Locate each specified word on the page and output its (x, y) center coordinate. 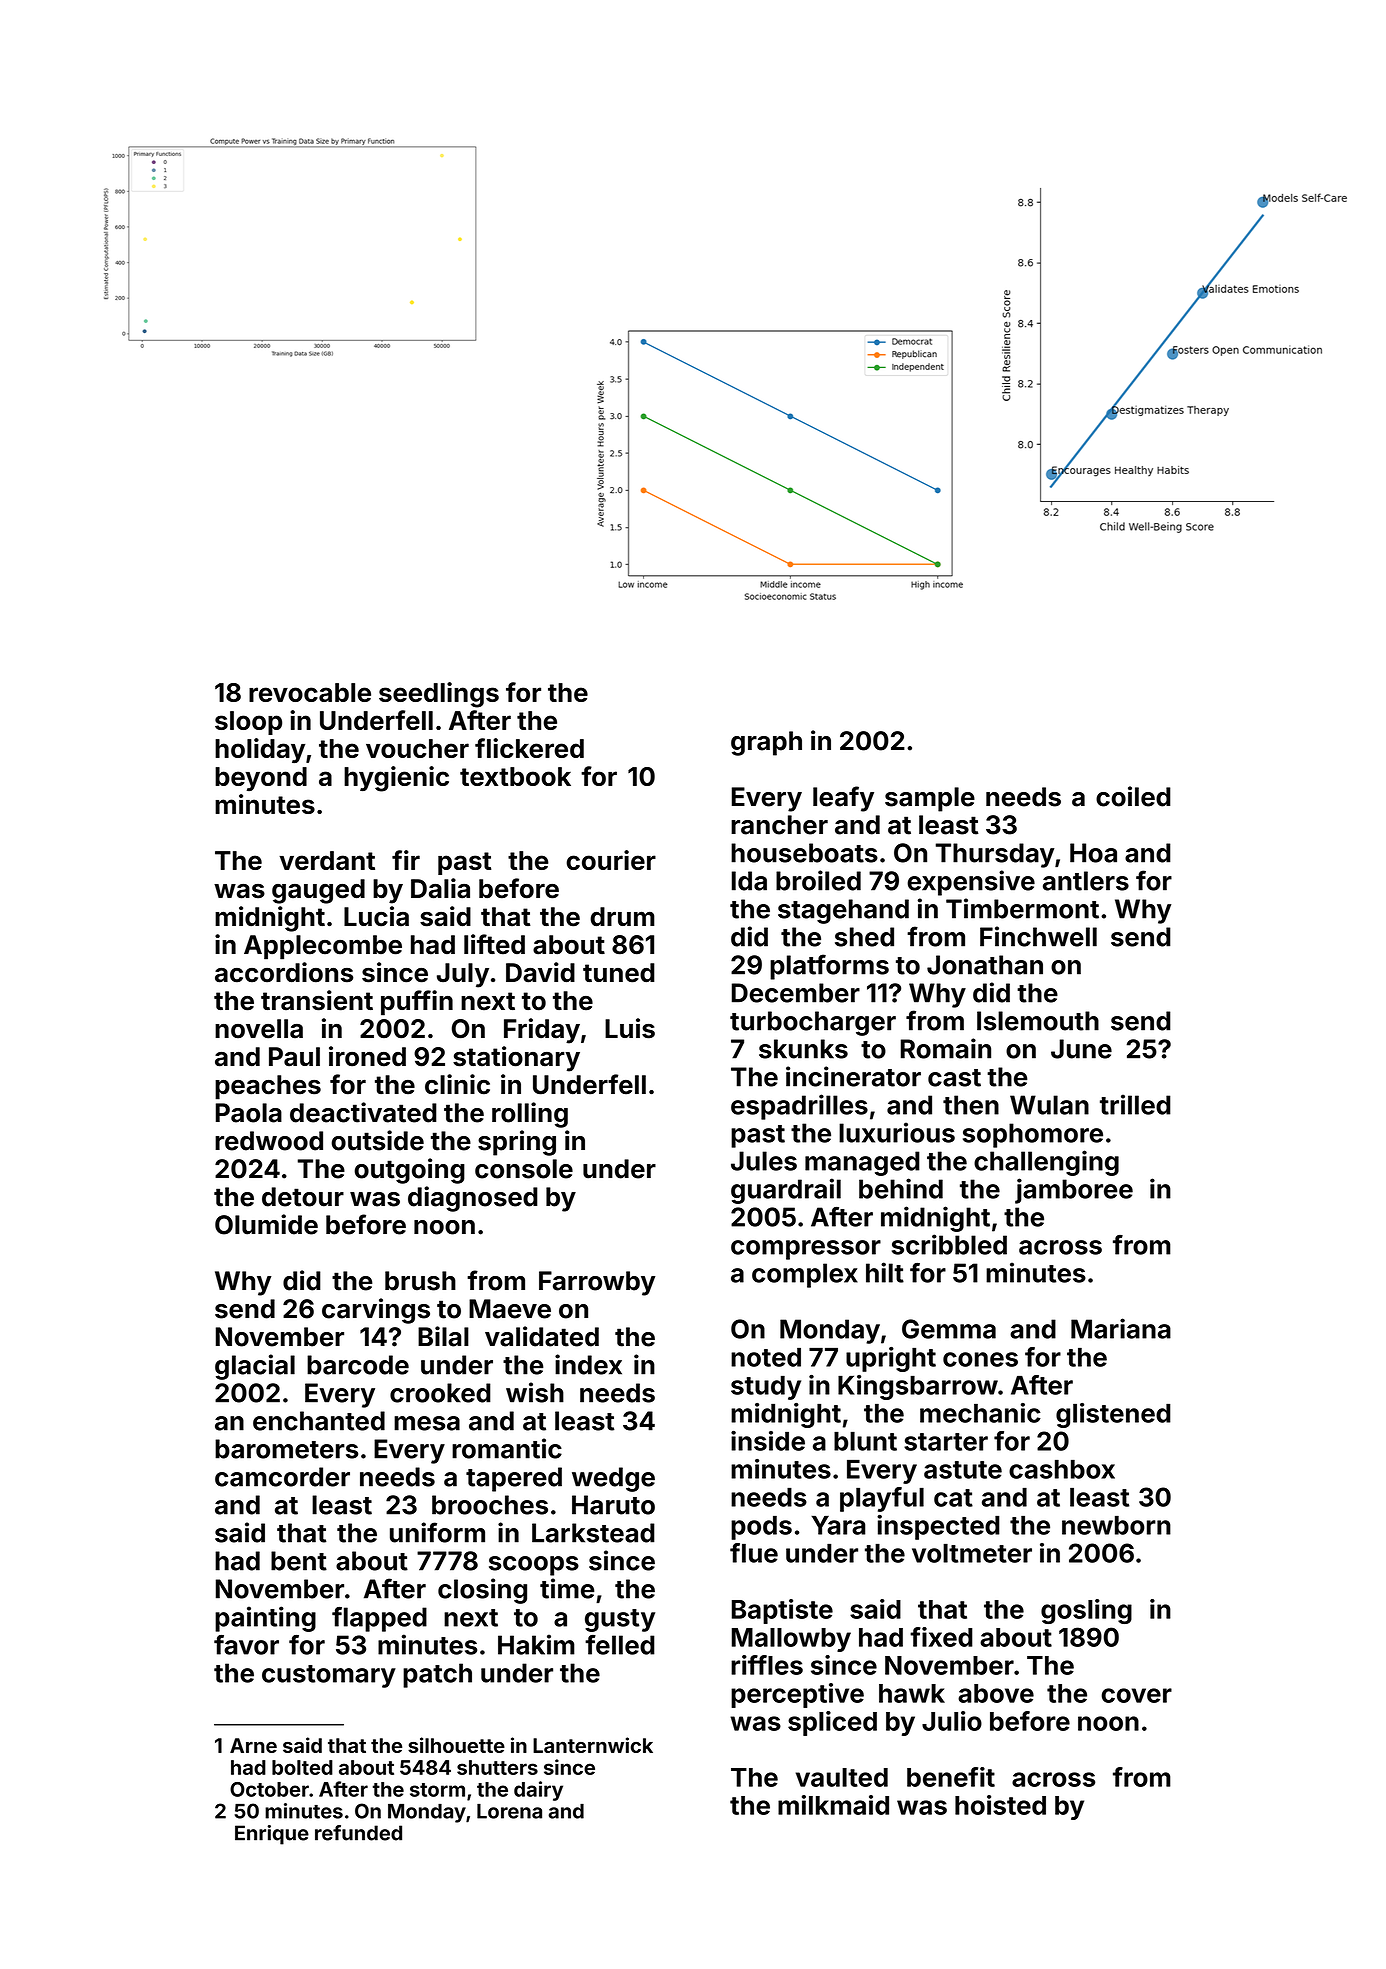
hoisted (1000, 1805)
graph (766, 743)
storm (437, 1790)
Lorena (509, 1811)
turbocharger (813, 1023)
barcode (358, 1365)
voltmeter (972, 1553)
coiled (1133, 796)
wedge (613, 1479)
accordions (284, 972)
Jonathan (985, 965)
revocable (310, 692)
